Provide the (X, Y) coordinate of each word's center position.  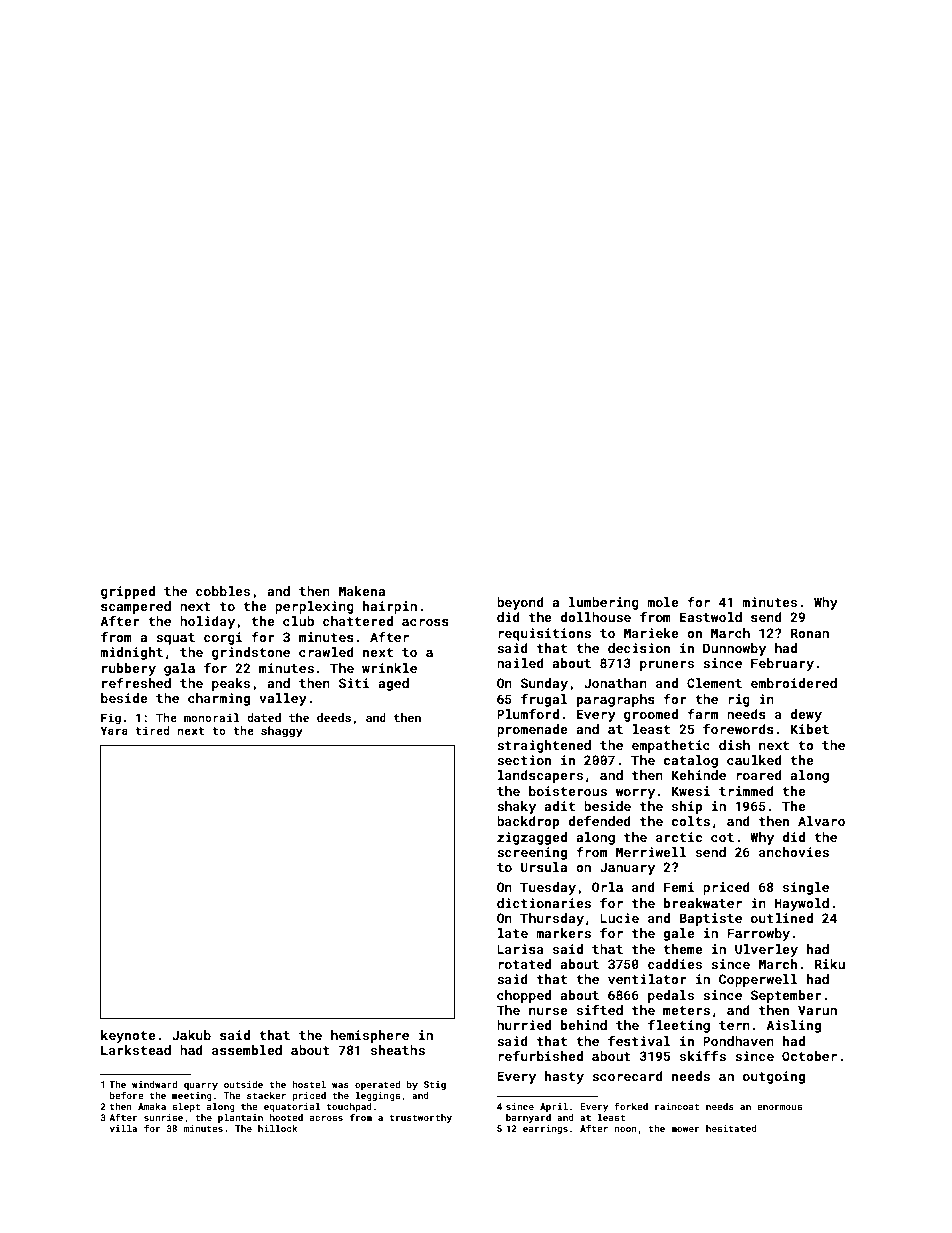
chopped (524, 996)
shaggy (282, 732)
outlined (782, 918)
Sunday (544, 684)
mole (663, 602)
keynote (128, 1036)
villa (123, 1128)
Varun (817, 1010)
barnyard (528, 1118)
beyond (520, 603)
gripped (128, 592)
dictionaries (544, 903)
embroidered (794, 683)
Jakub (191, 1035)
